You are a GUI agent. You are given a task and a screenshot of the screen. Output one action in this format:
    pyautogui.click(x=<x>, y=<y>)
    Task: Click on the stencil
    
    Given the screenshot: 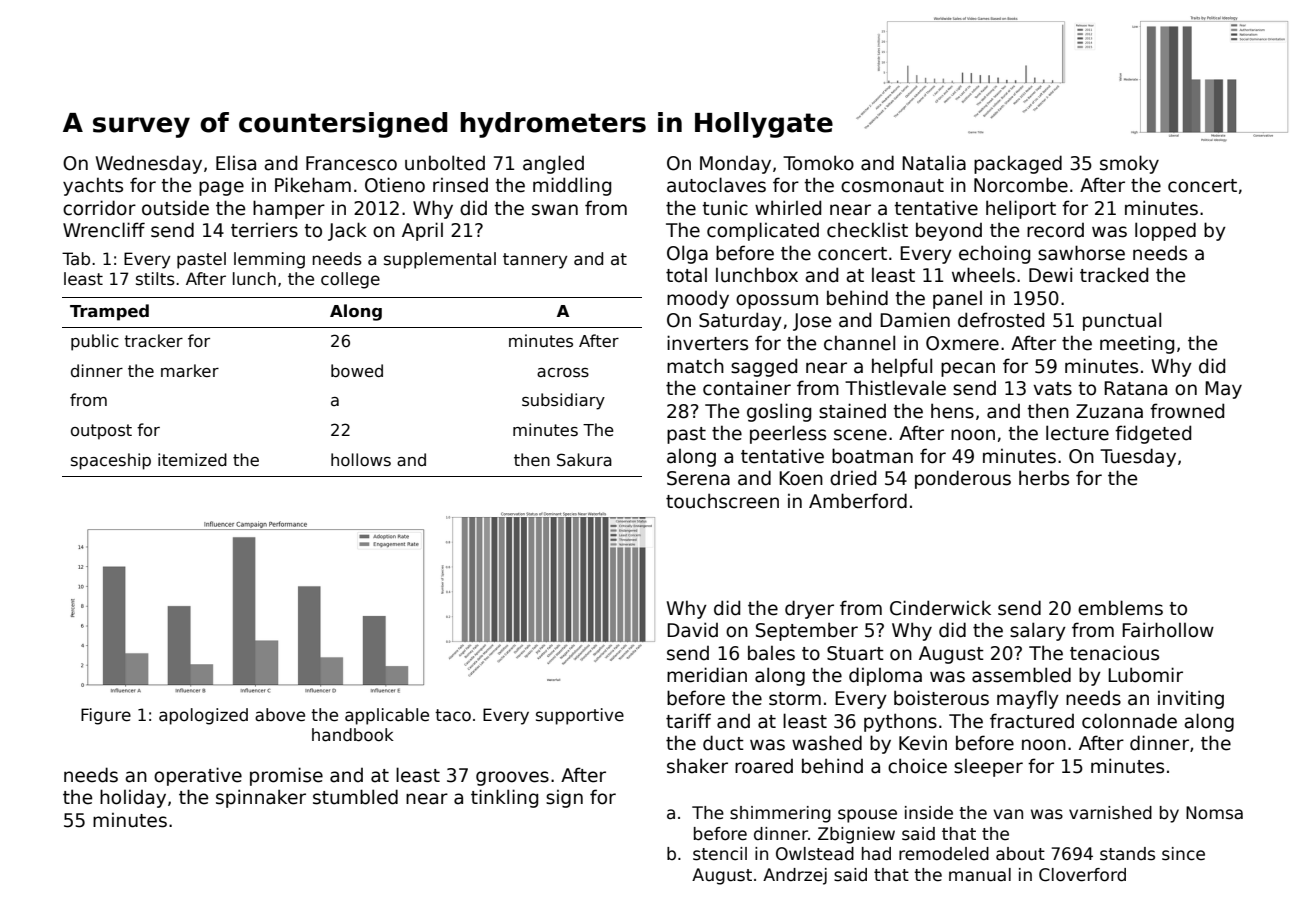 What is the action you would take?
    pyautogui.click(x=720, y=854)
